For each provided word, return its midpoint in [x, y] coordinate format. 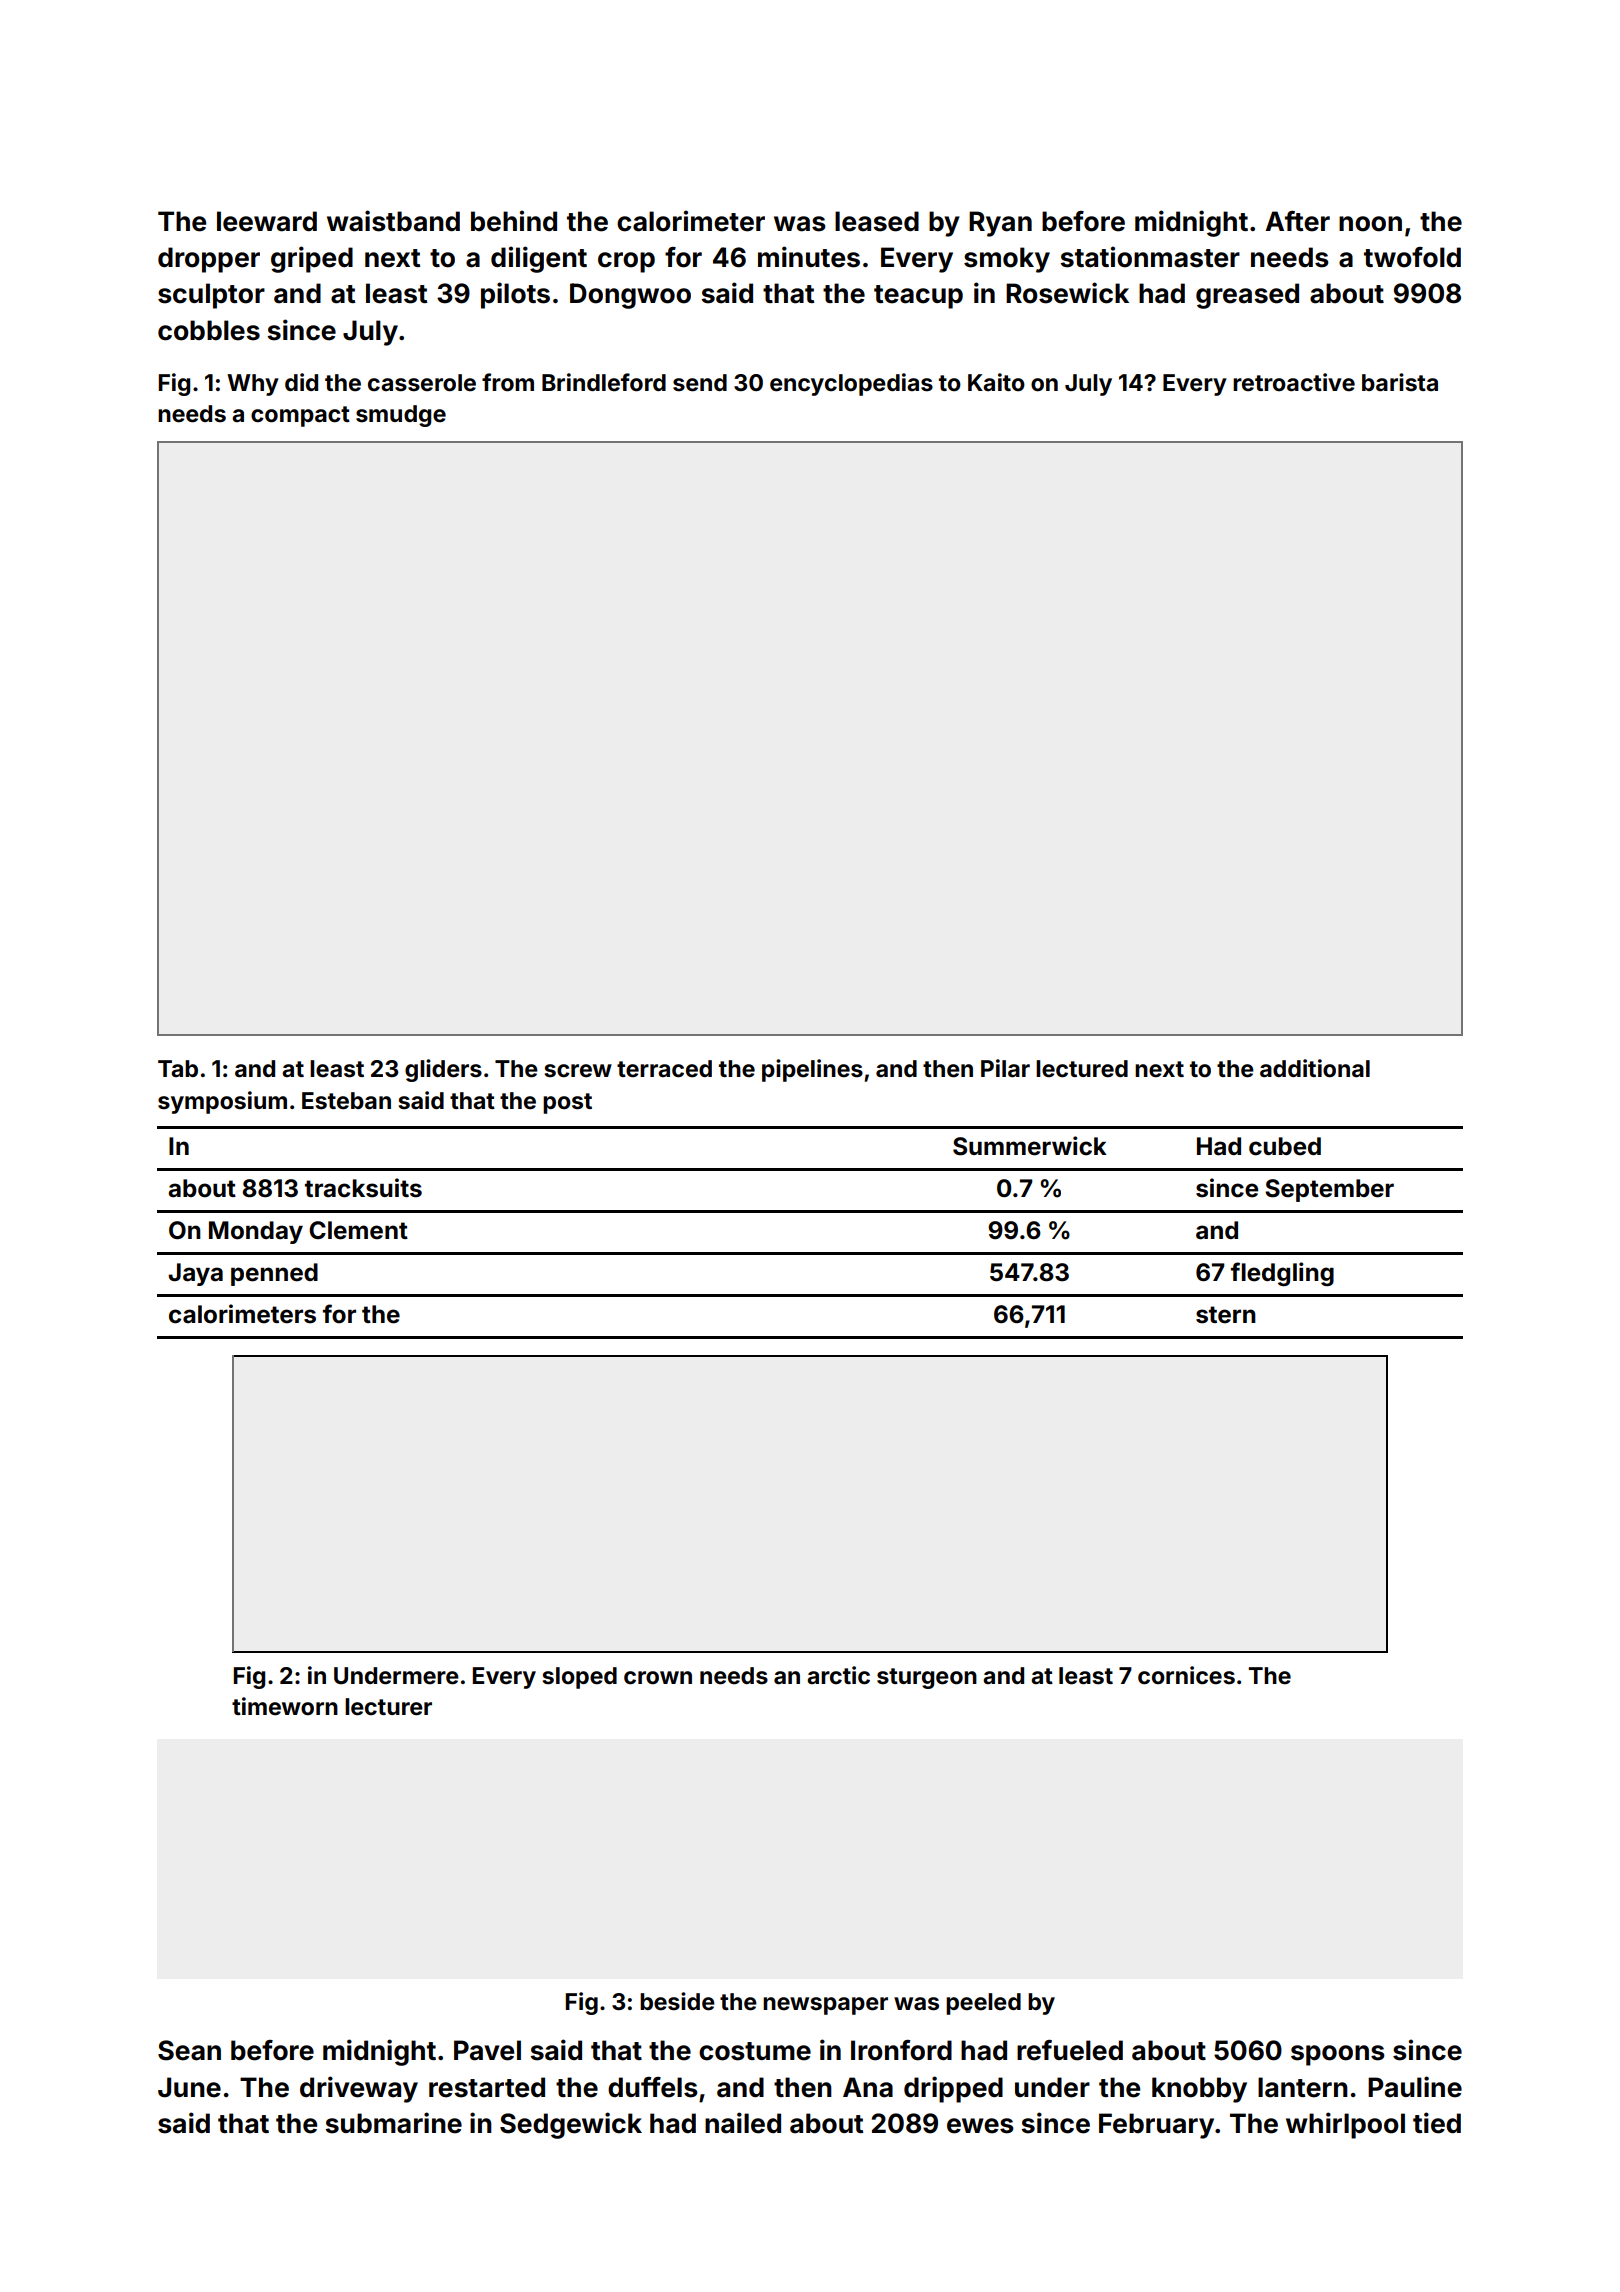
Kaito [996, 382]
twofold [1412, 257]
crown [658, 1678]
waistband [393, 221]
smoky [1007, 260]
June [189, 2087]
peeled [983, 2004]
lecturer [388, 1707]
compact [300, 416]
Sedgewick [571, 2125]
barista [1400, 382]
